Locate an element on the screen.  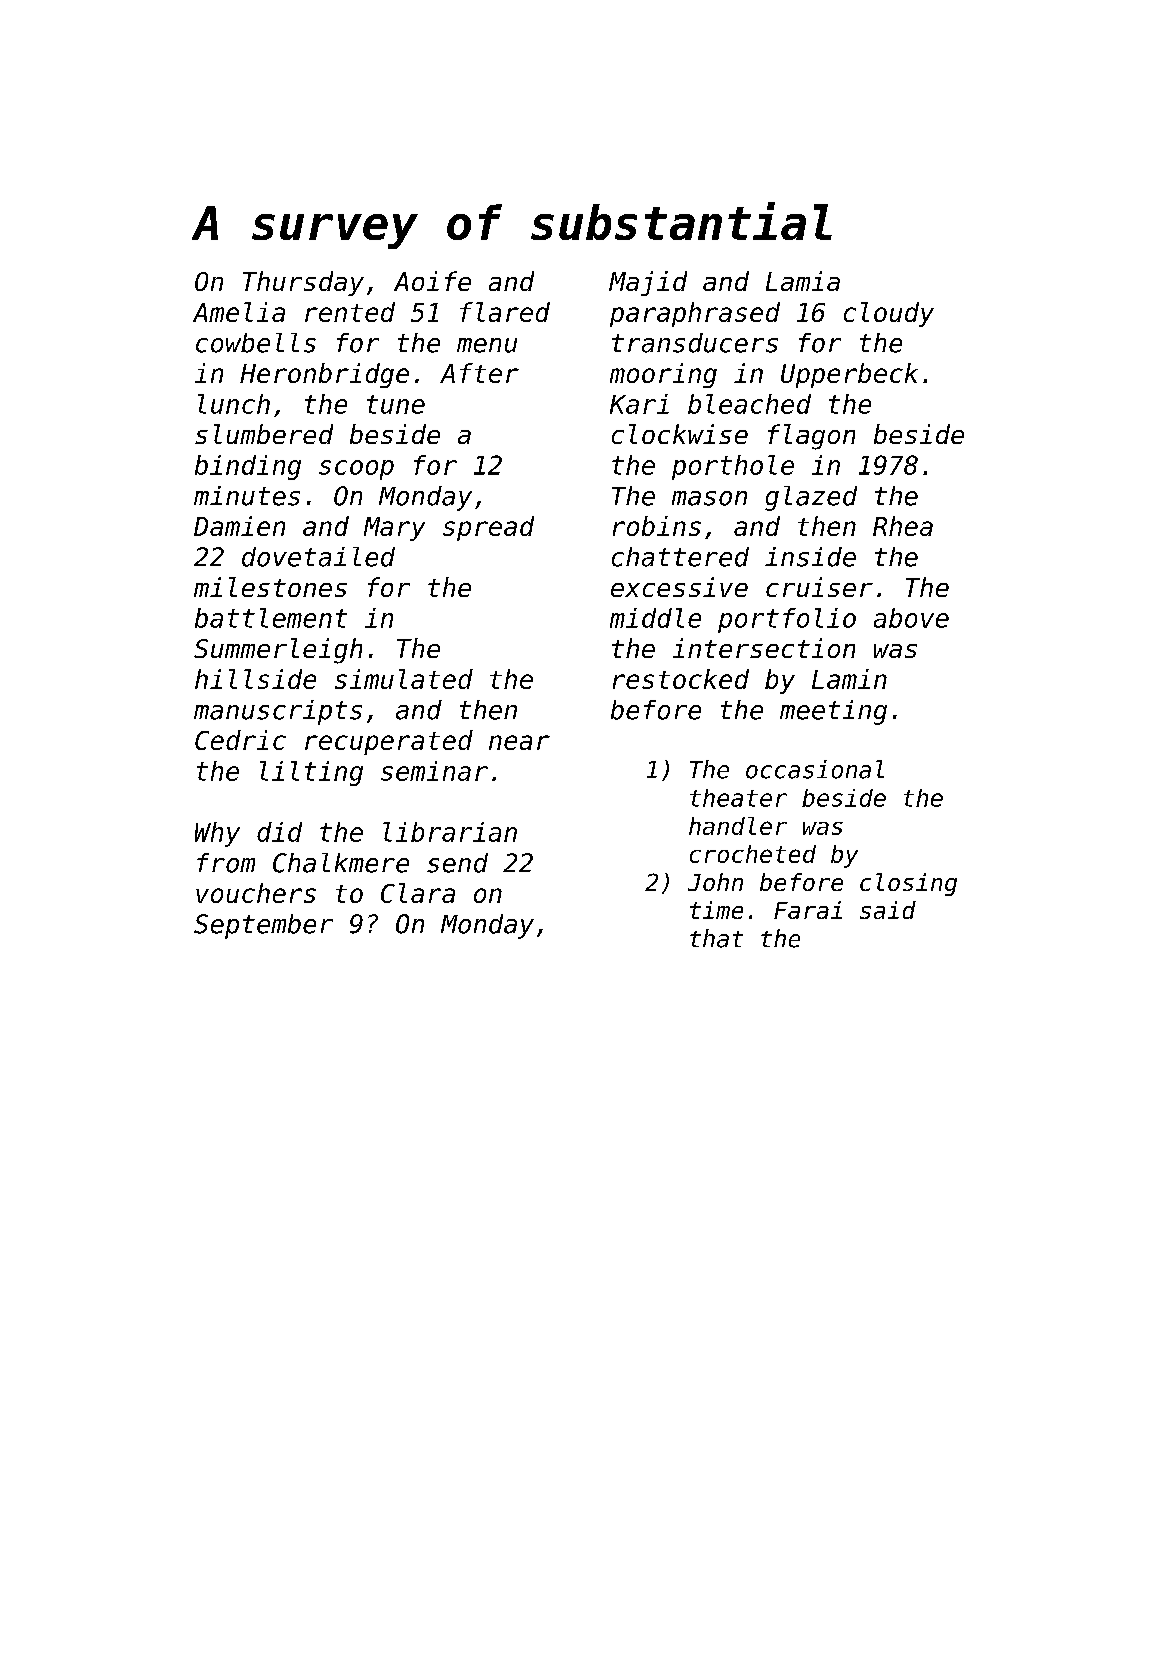
September is located at coordinates (263, 926).
